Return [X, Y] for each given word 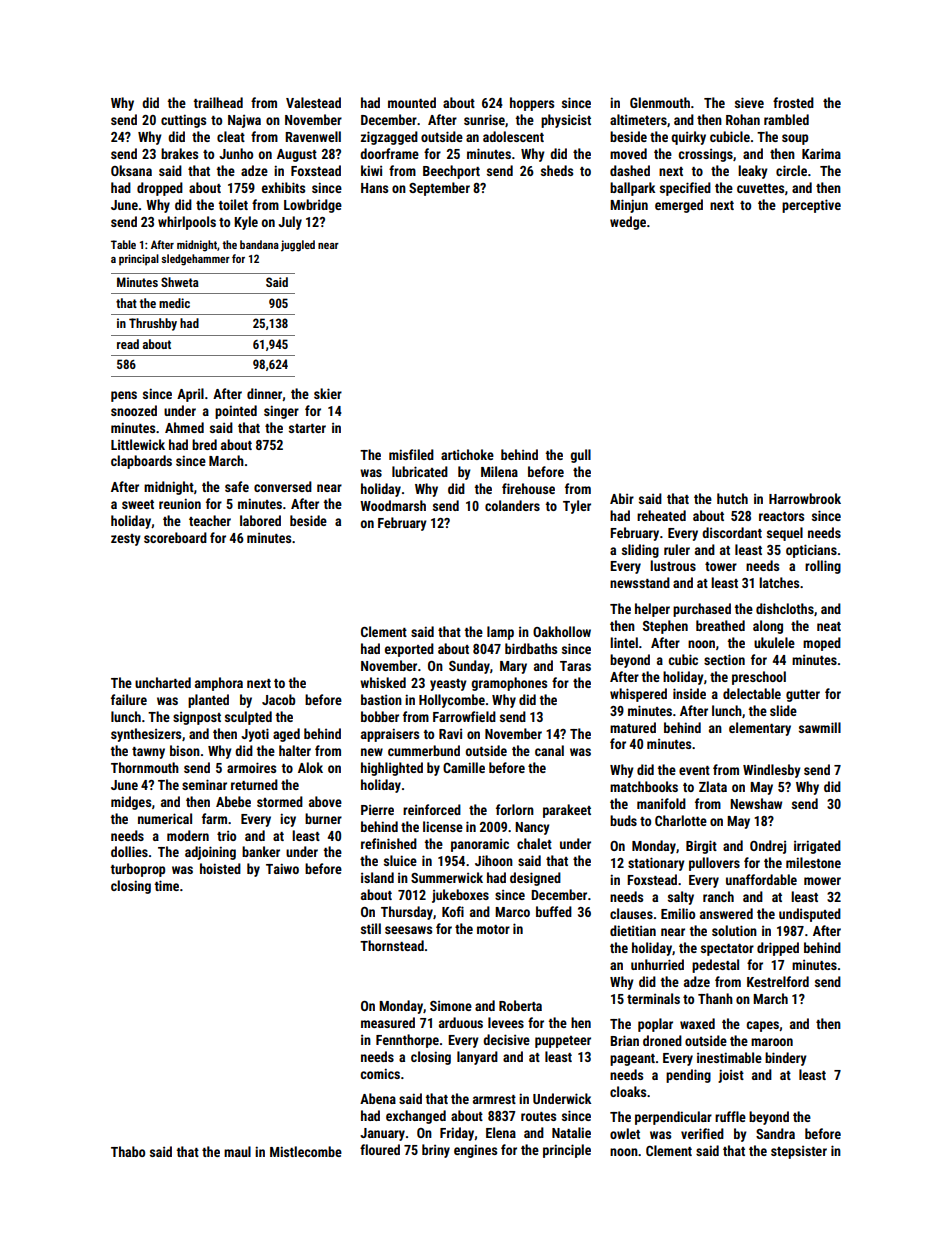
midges [131, 803]
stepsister [799, 1152]
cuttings [183, 121]
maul [237, 1151]
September [439, 189]
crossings [705, 155]
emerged [679, 206]
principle [567, 1151]
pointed [236, 412]
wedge [628, 223]
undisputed [810, 915]
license [443, 826]
